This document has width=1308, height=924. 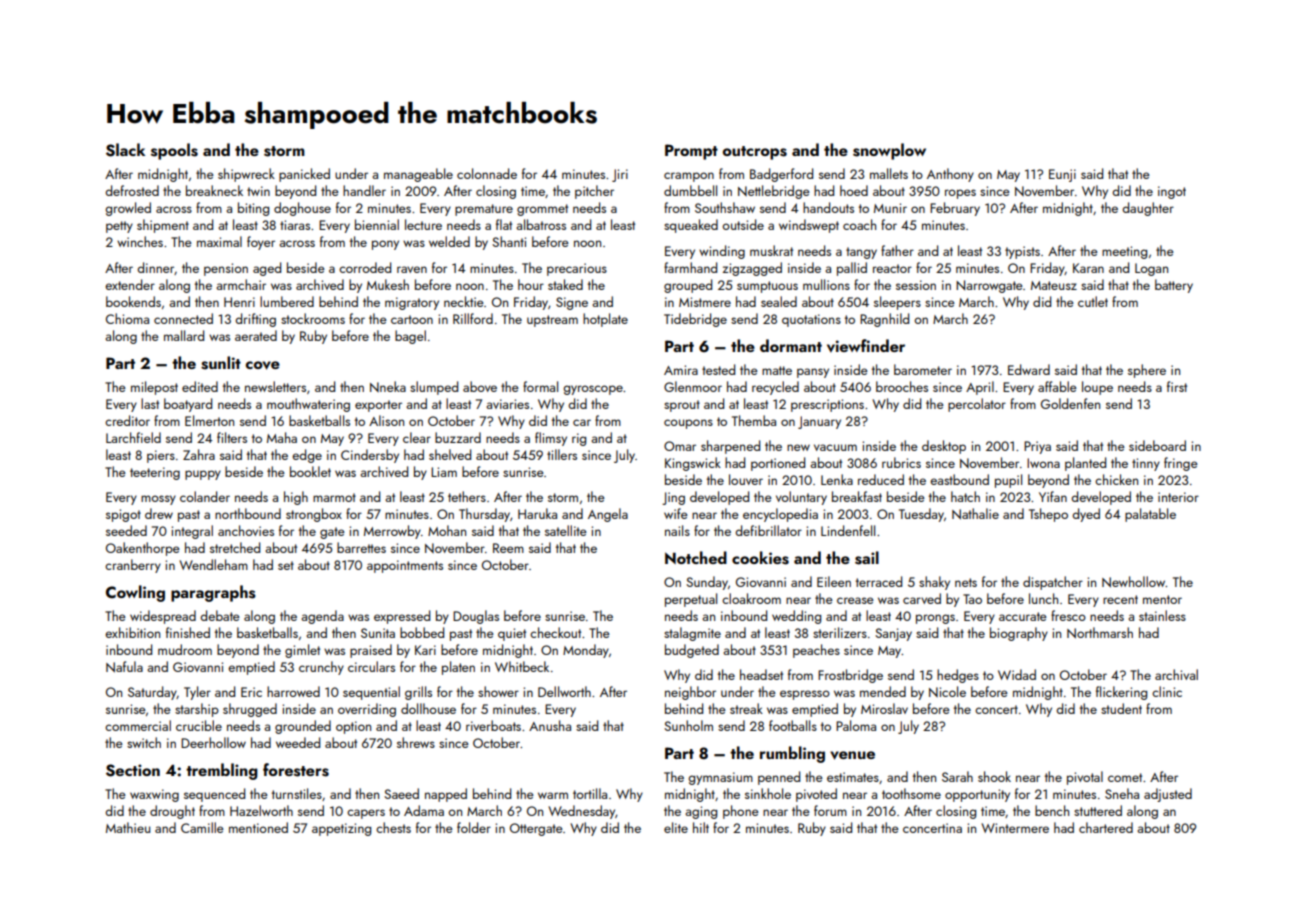 I want to click on Eunji, so click(x=1062, y=175).
